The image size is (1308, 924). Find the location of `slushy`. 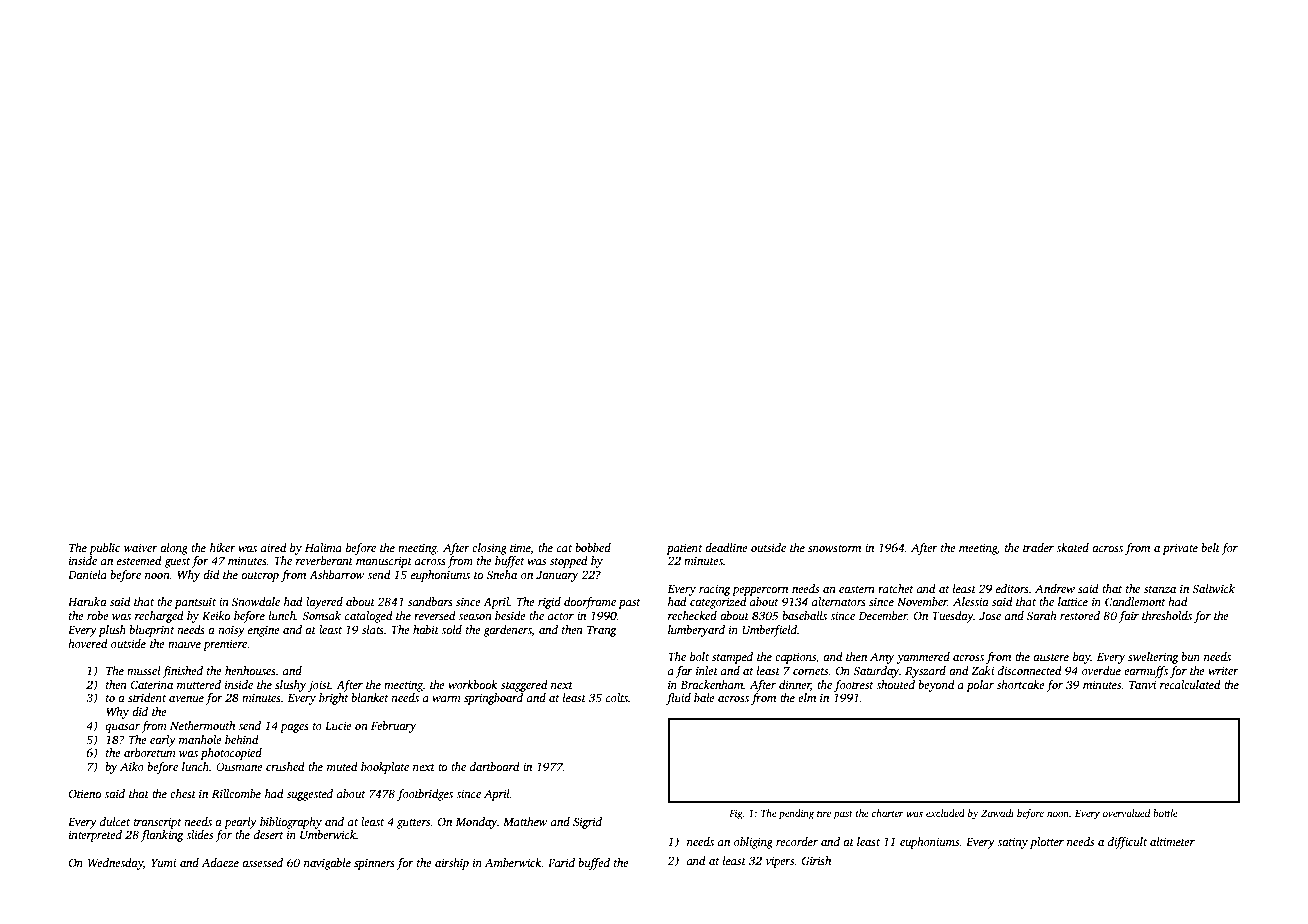

slushy is located at coordinates (290, 686).
